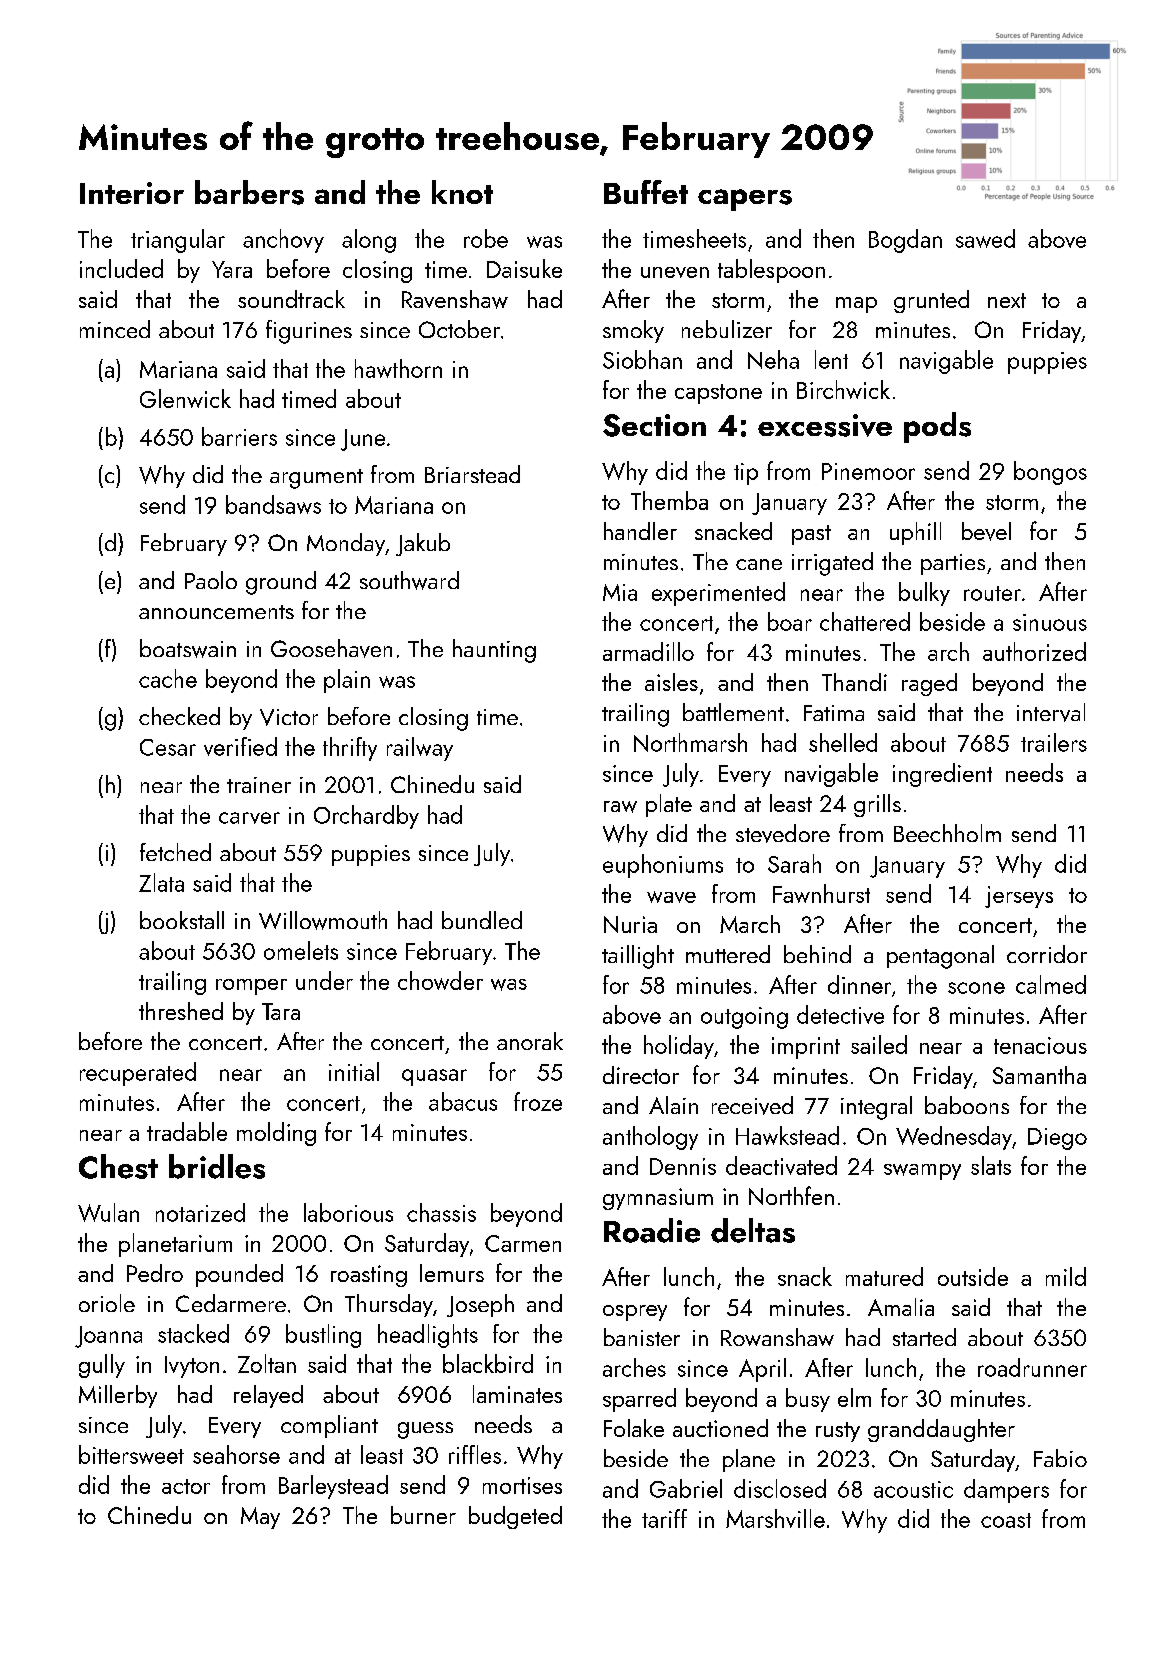 Image resolution: width=1165 pixels, height=1654 pixels. Describe the element at coordinates (186, 1486) in the screenshot. I see `actor` at that location.
